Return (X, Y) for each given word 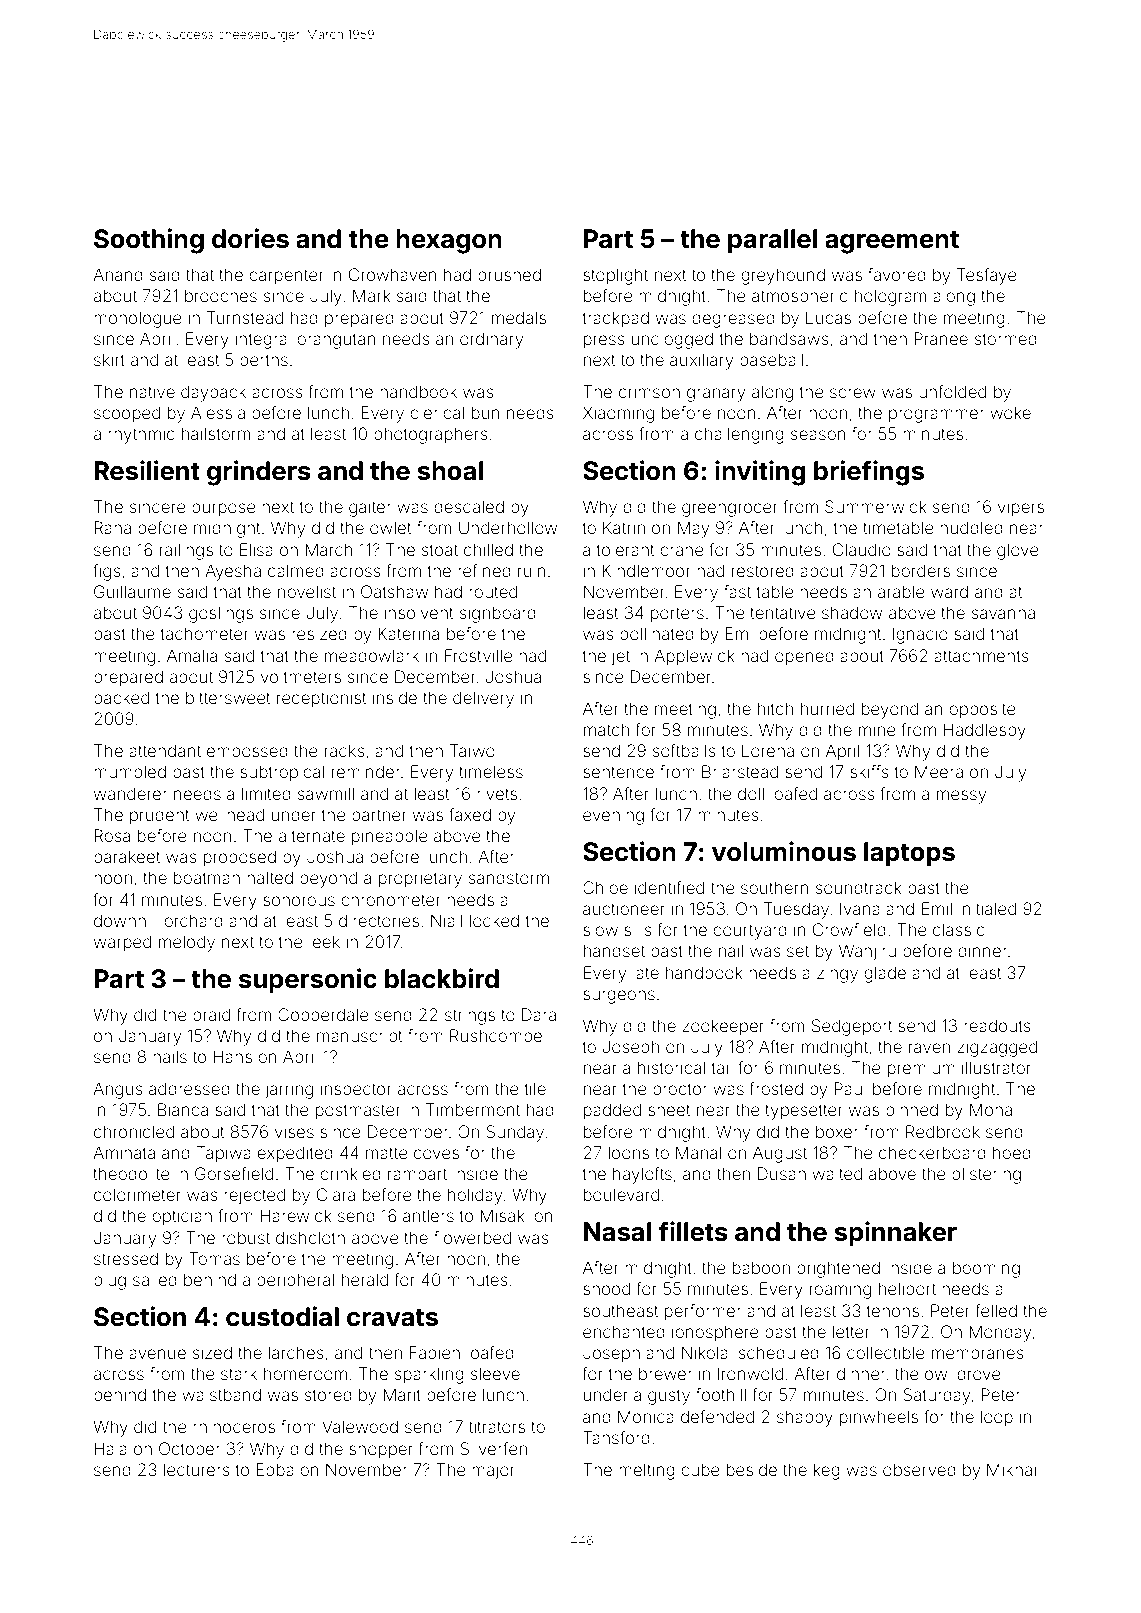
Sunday (515, 1133)
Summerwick (876, 506)
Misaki (504, 1215)
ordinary (491, 340)
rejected (254, 1196)
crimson (649, 391)
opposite (982, 710)
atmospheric (800, 297)
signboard (498, 614)
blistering (986, 1175)
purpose (224, 510)
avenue (157, 1354)
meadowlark (372, 655)
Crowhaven (393, 274)
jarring (289, 1090)
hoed (1012, 1152)
